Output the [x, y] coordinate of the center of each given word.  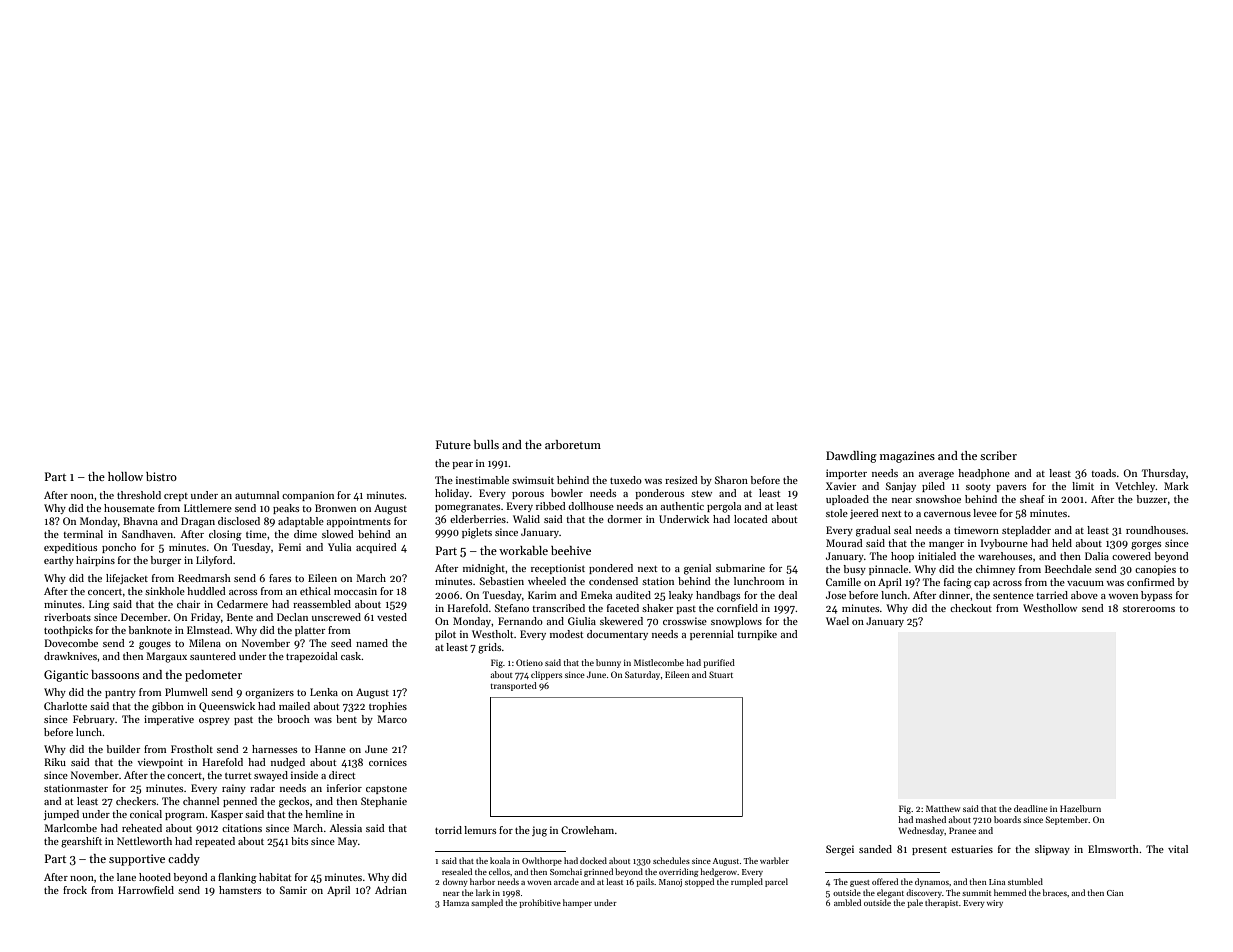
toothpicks [68, 631]
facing [958, 583]
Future [453, 444]
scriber [998, 455]
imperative [169, 720]
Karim [542, 595]
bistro [161, 476]
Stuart [721, 674]
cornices [388, 762]
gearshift [81, 842]
